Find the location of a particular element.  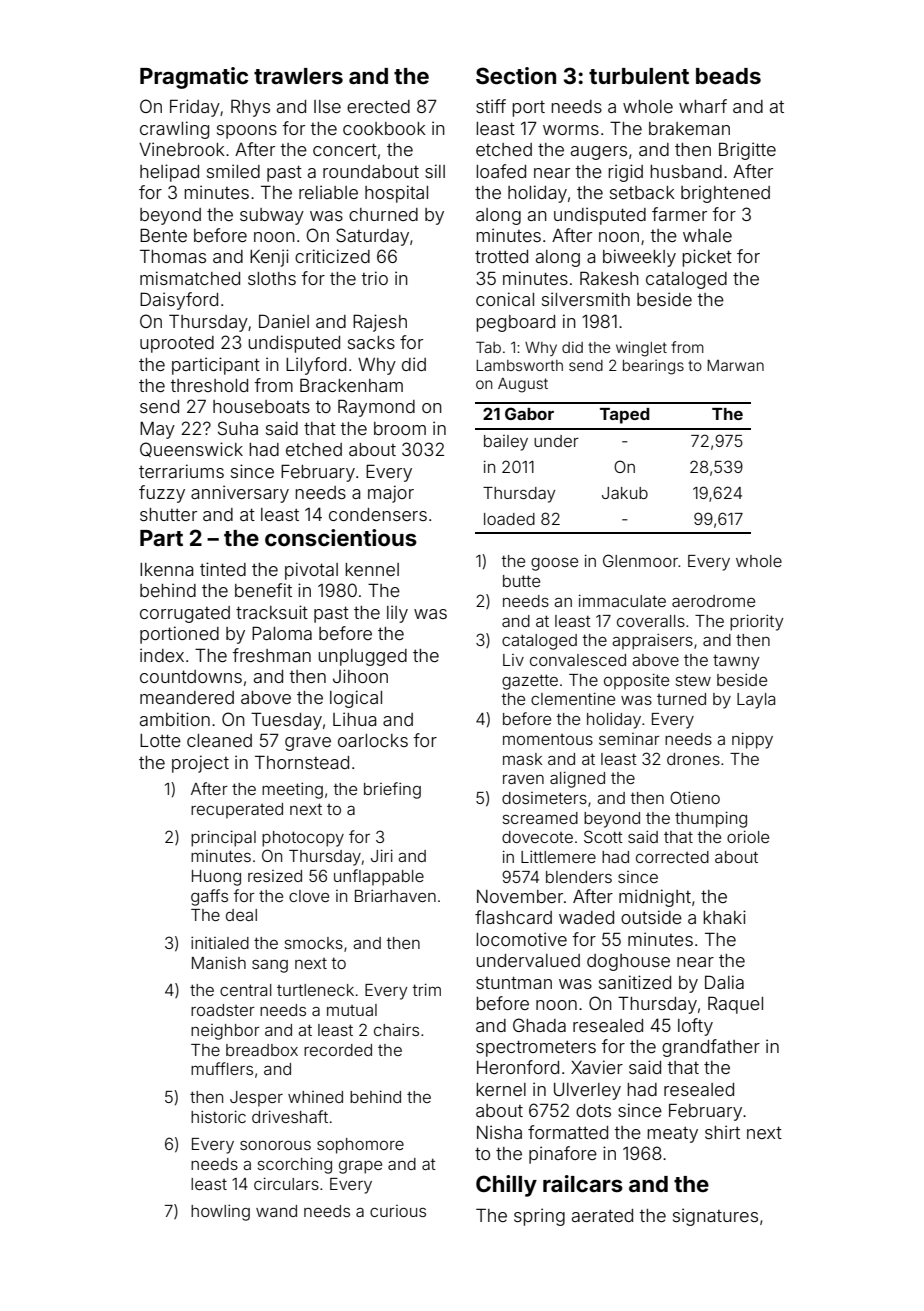

resized is located at coordinates (275, 876).
